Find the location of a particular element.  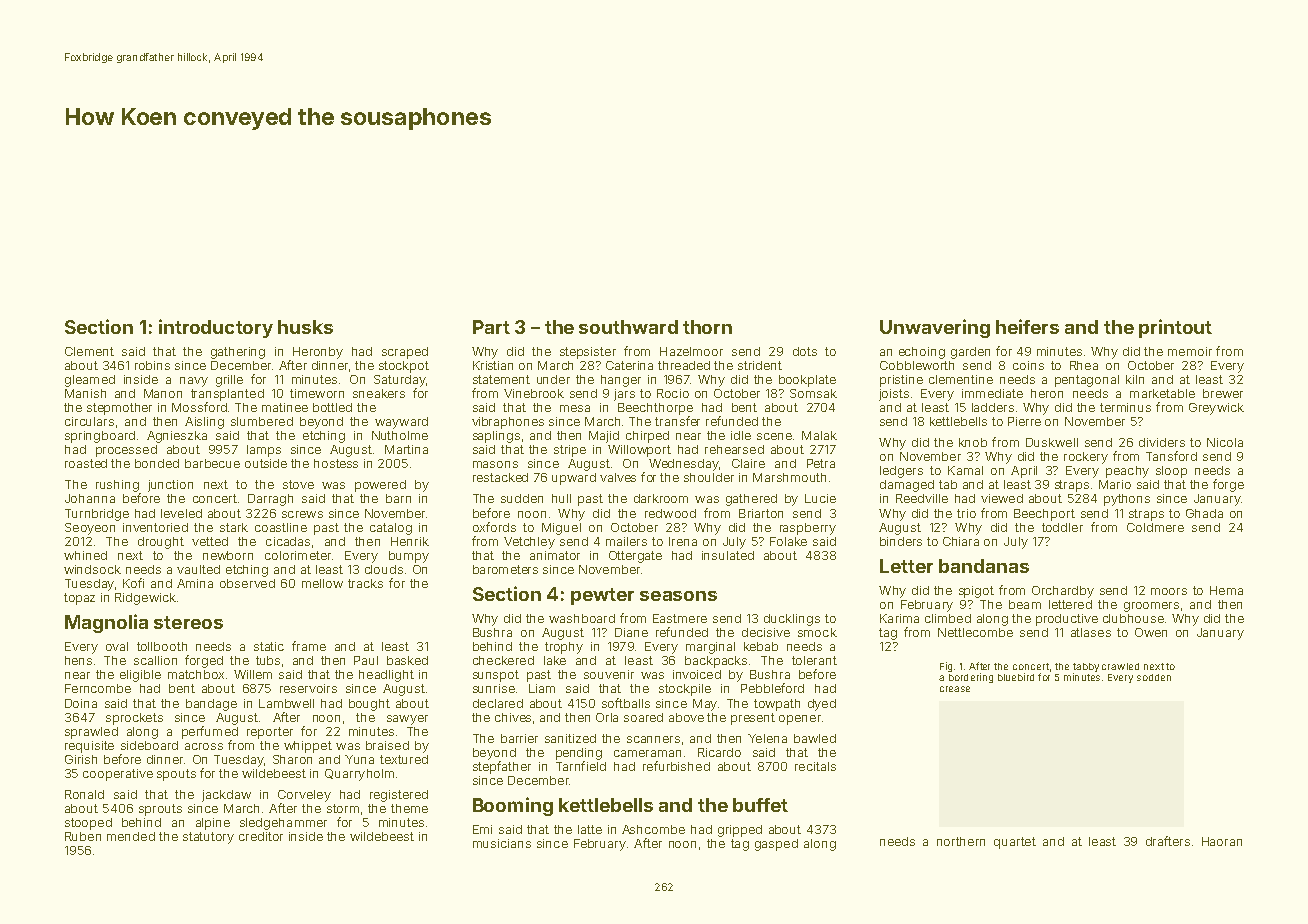

Coldmere is located at coordinates (1155, 527).
